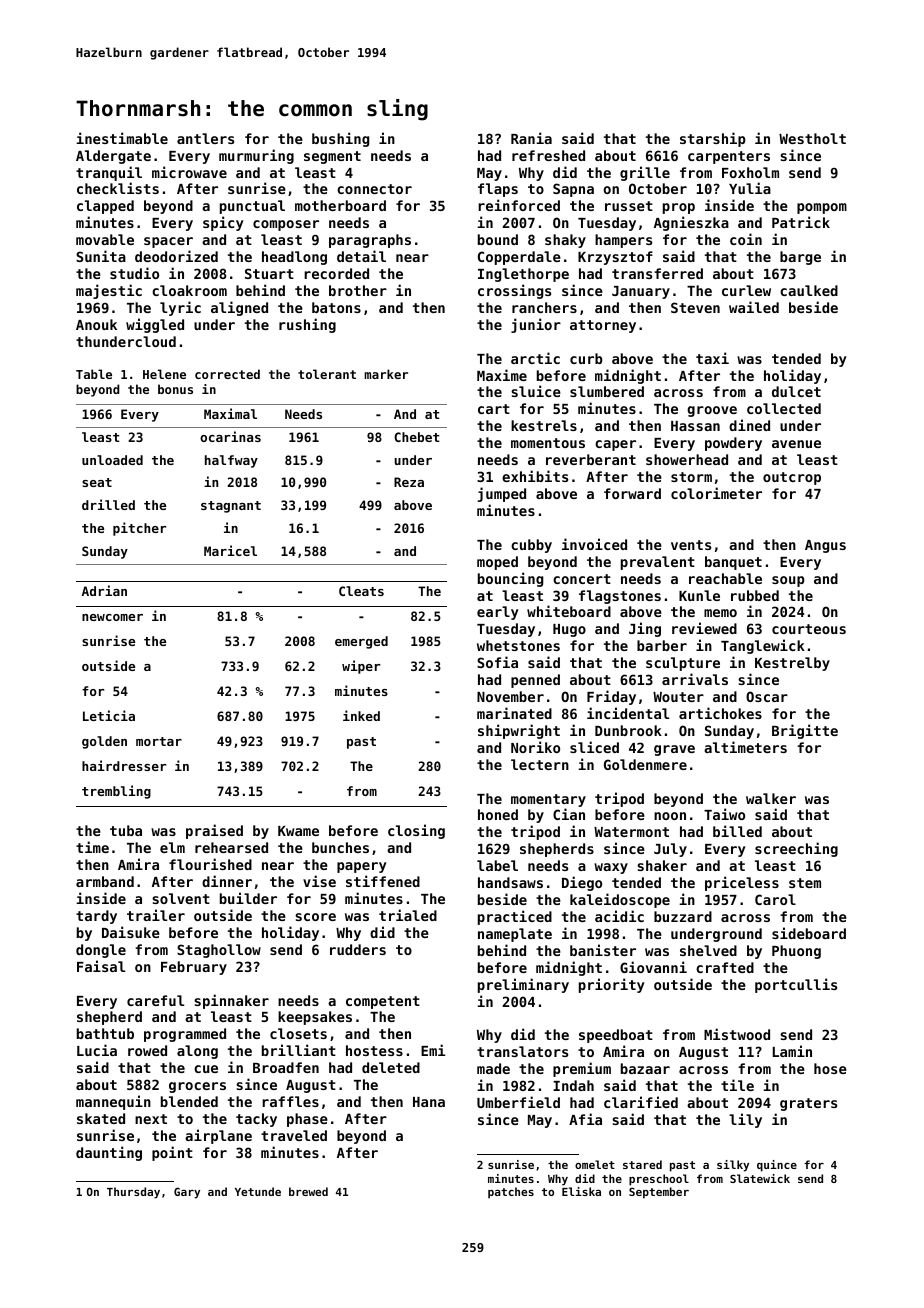  I want to click on patches, so click(511, 1193).
